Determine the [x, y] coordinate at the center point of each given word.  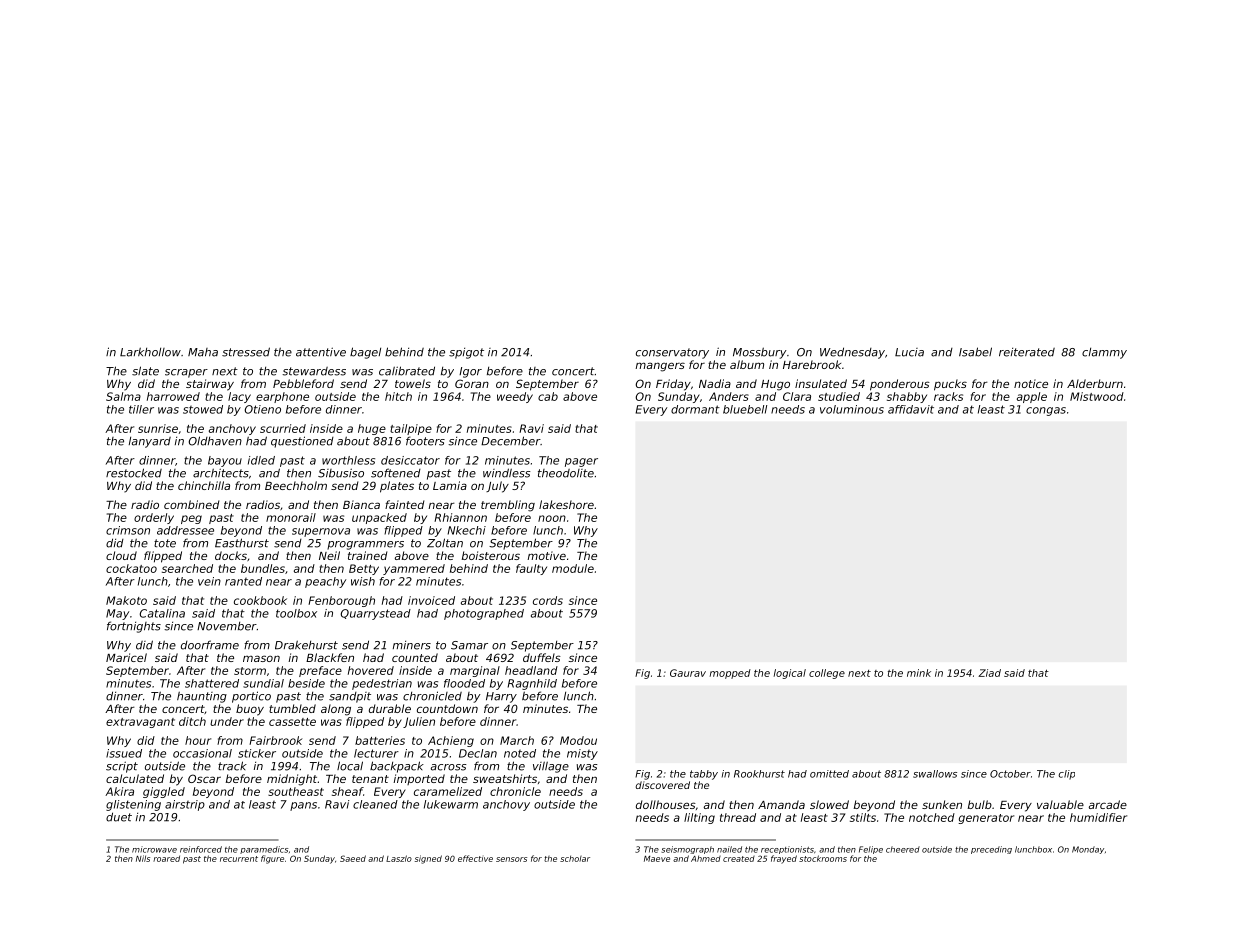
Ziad [989, 673]
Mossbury [760, 353]
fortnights [134, 627]
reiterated [1027, 352]
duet [119, 817]
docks [231, 555]
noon [552, 518]
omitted [829, 774]
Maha [203, 352]
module [573, 568]
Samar [469, 645]
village [551, 767]
